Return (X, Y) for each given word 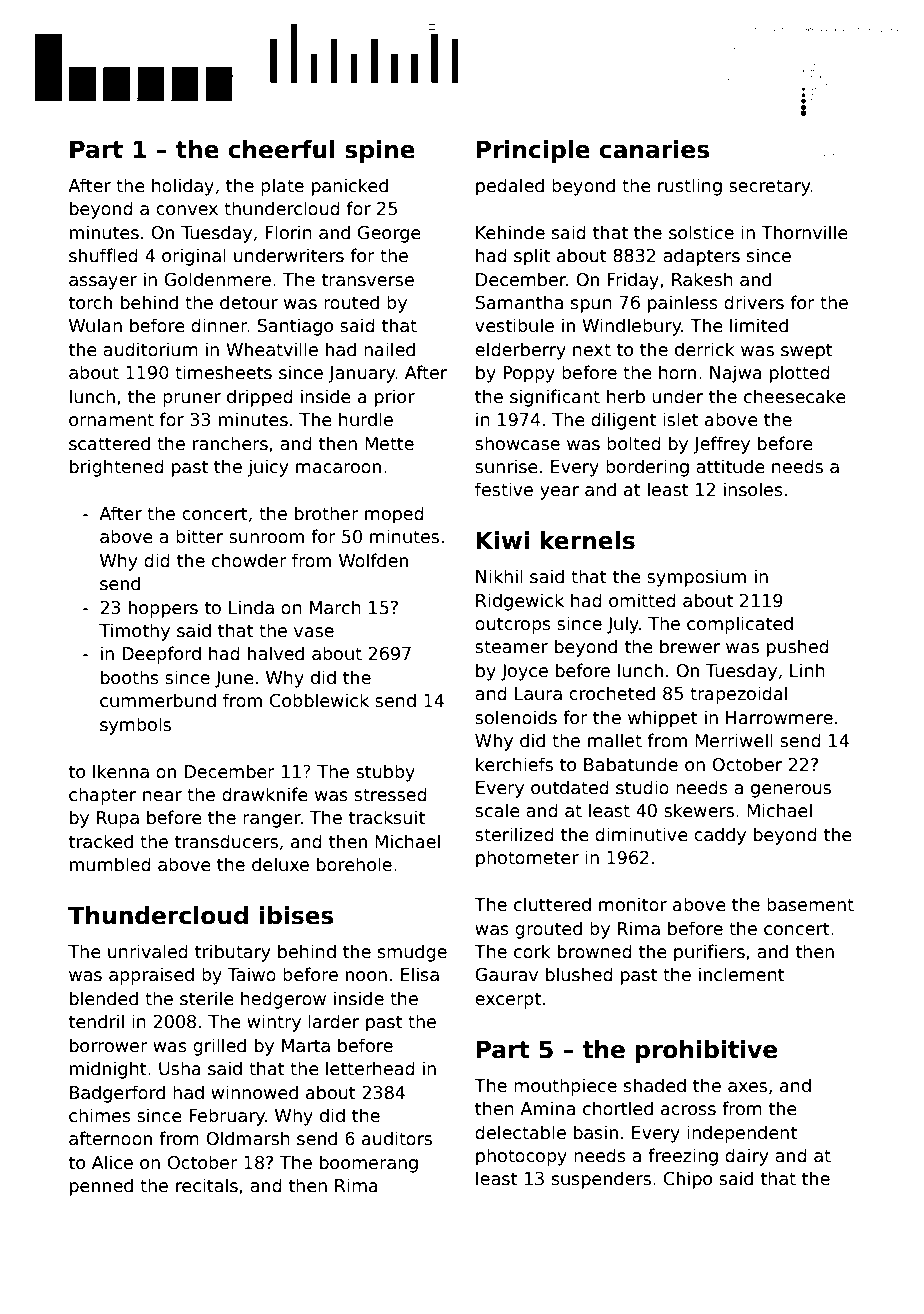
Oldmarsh (248, 1138)
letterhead (370, 1068)
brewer (690, 646)
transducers (226, 841)
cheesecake (795, 396)
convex (187, 210)
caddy (720, 836)
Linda (251, 607)
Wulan (95, 325)
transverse (368, 280)
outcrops (513, 625)
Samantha (519, 302)
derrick (705, 349)
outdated (570, 787)
